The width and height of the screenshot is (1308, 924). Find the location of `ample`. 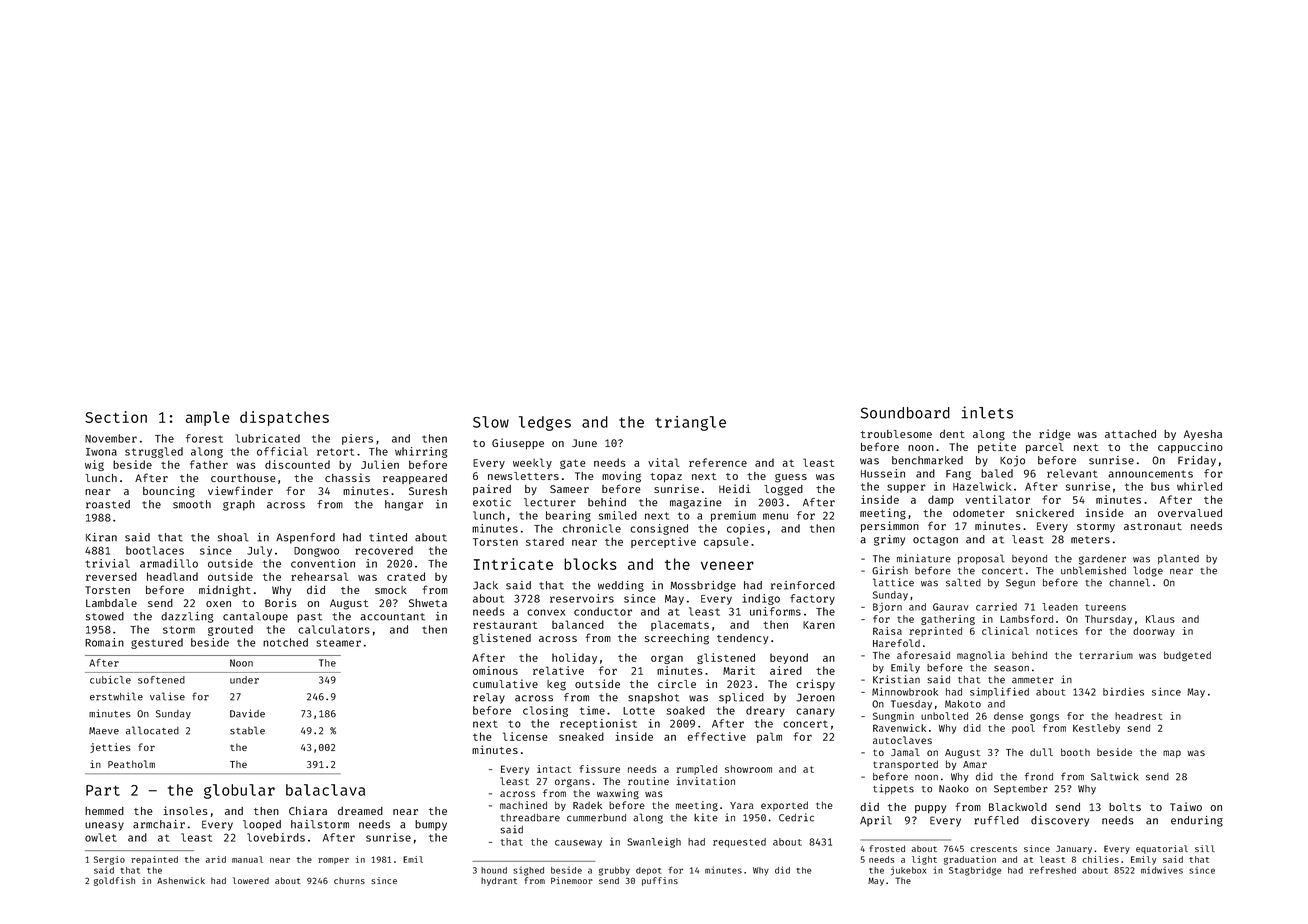

ample is located at coordinates (207, 418).
